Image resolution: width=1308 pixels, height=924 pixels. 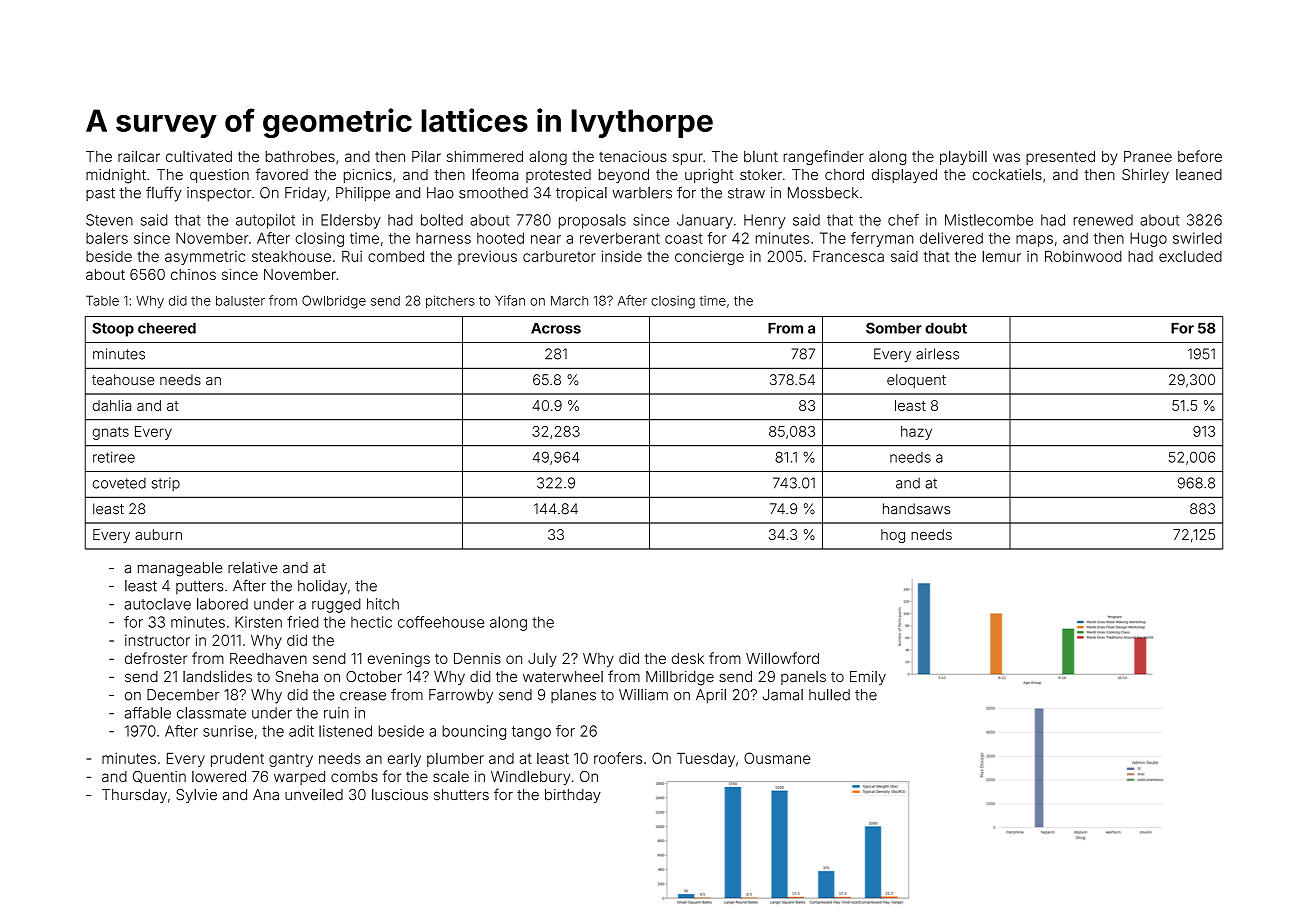 I want to click on airless, so click(x=937, y=354).
